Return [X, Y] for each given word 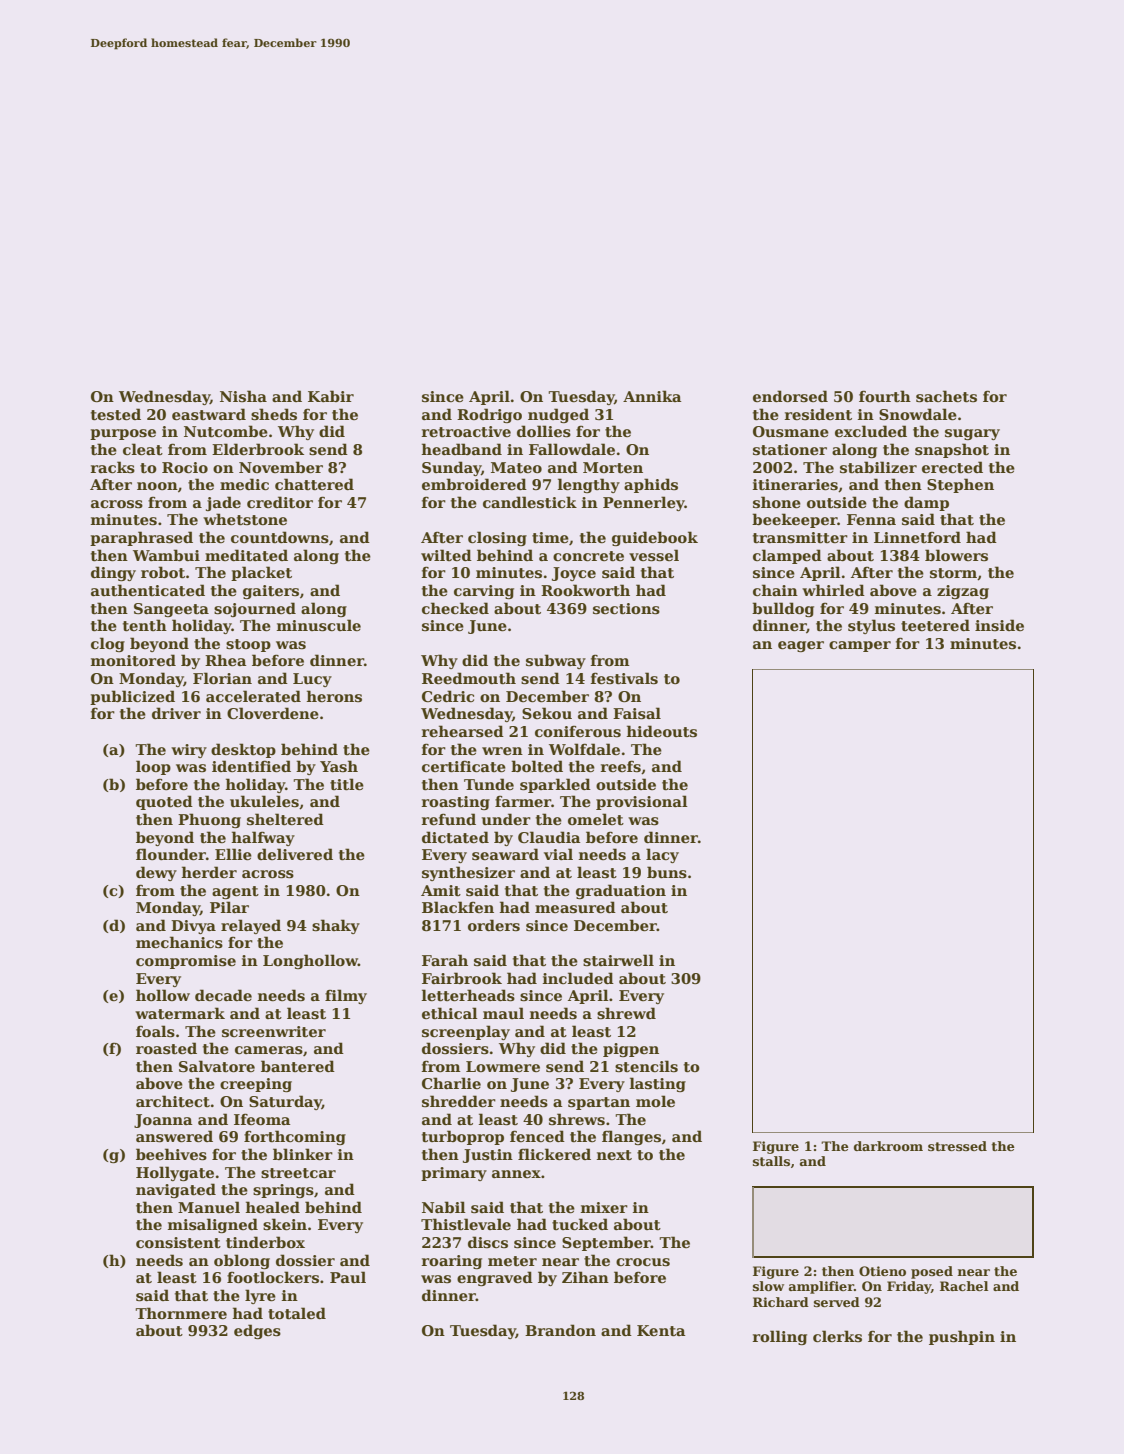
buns [667, 872]
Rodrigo [489, 415]
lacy [662, 855]
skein [285, 1224]
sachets [946, 396]
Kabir [331, 396]
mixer [604, 1207]
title [347, 784]
